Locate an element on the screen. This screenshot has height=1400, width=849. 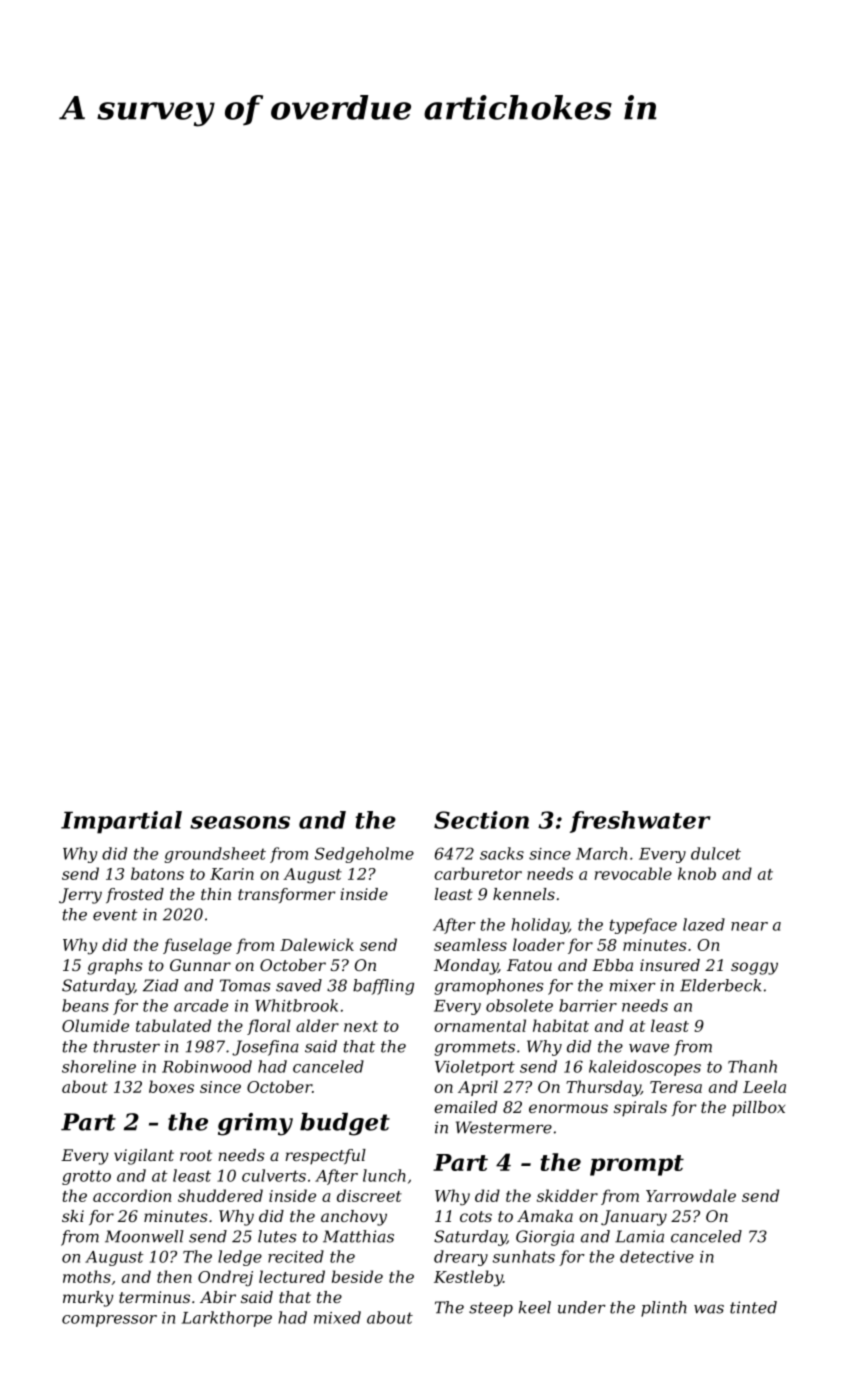
tabulated is located at coordinates (173, 1025).
